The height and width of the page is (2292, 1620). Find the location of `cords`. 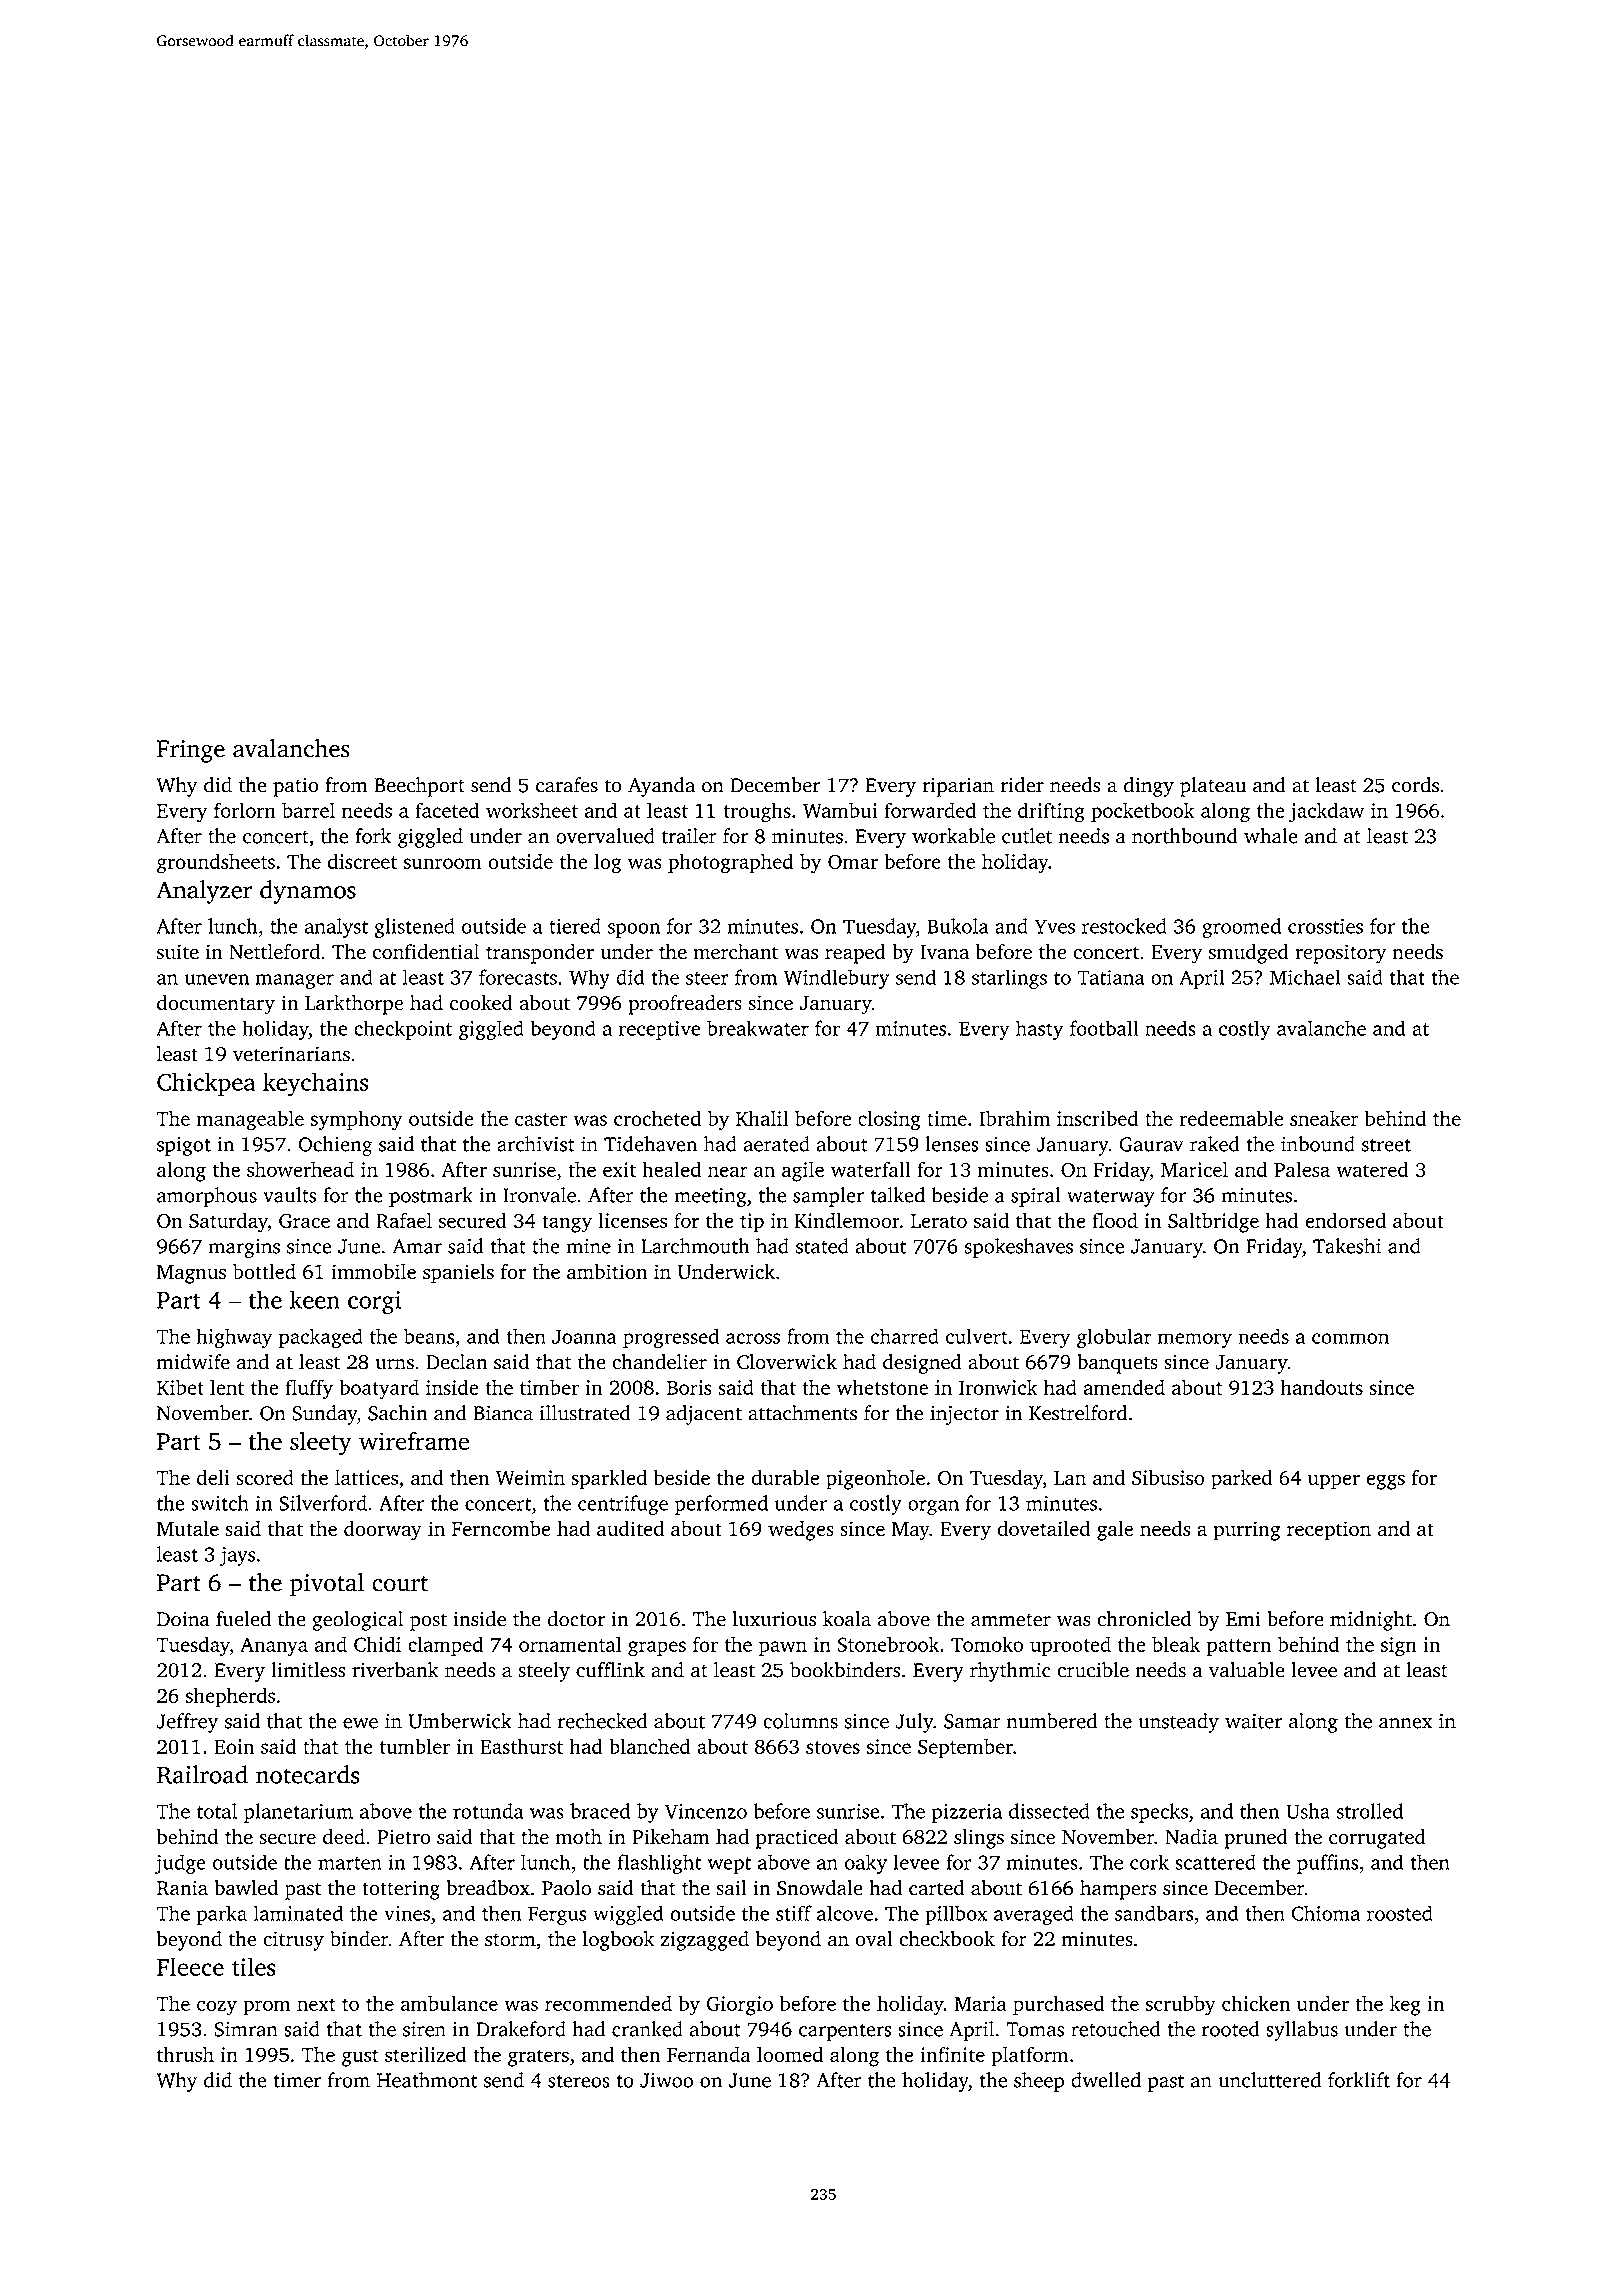

cords is located at coordinates (1415, 785).
